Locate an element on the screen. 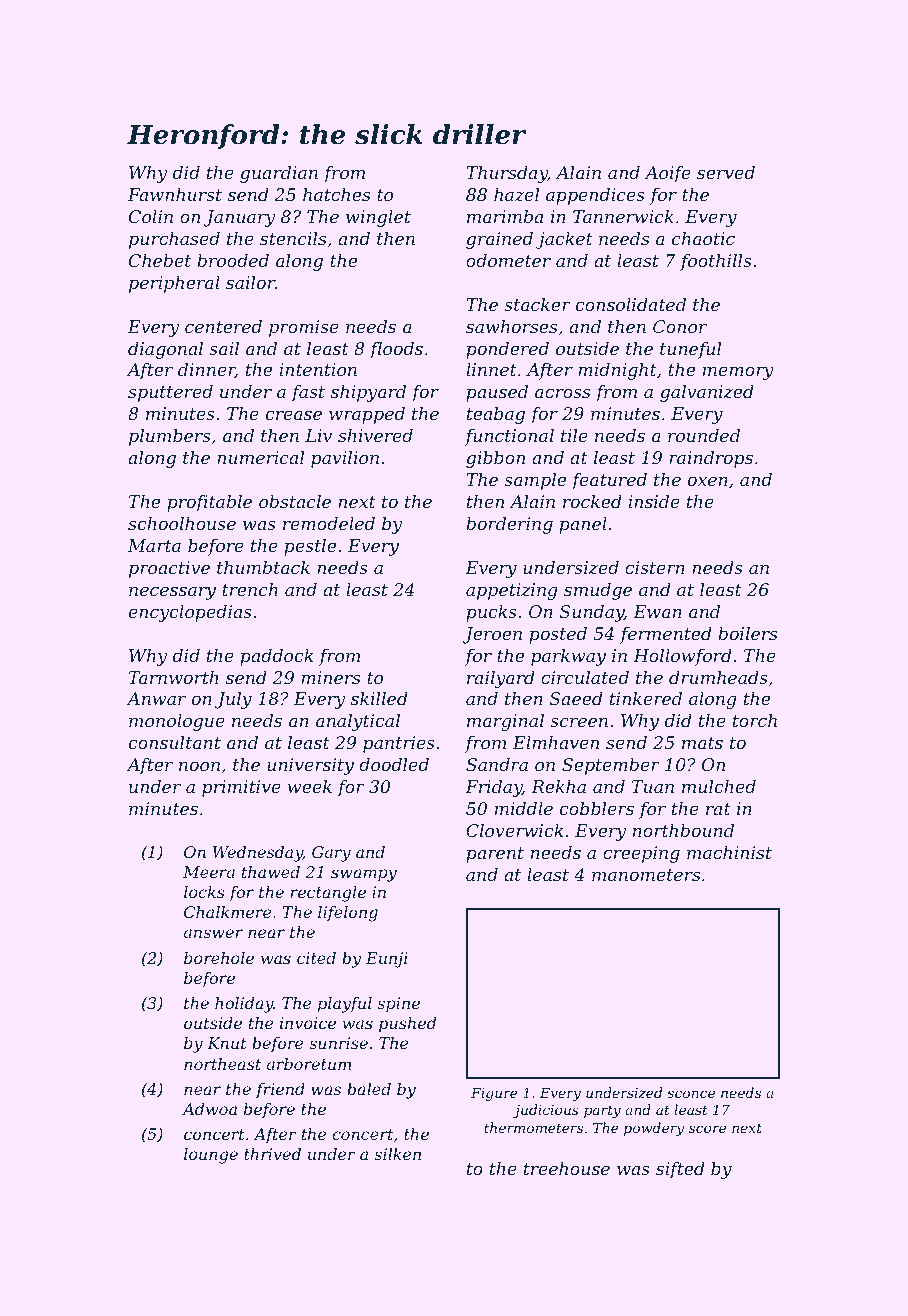  boilers is located at coordinates (747, 633).
